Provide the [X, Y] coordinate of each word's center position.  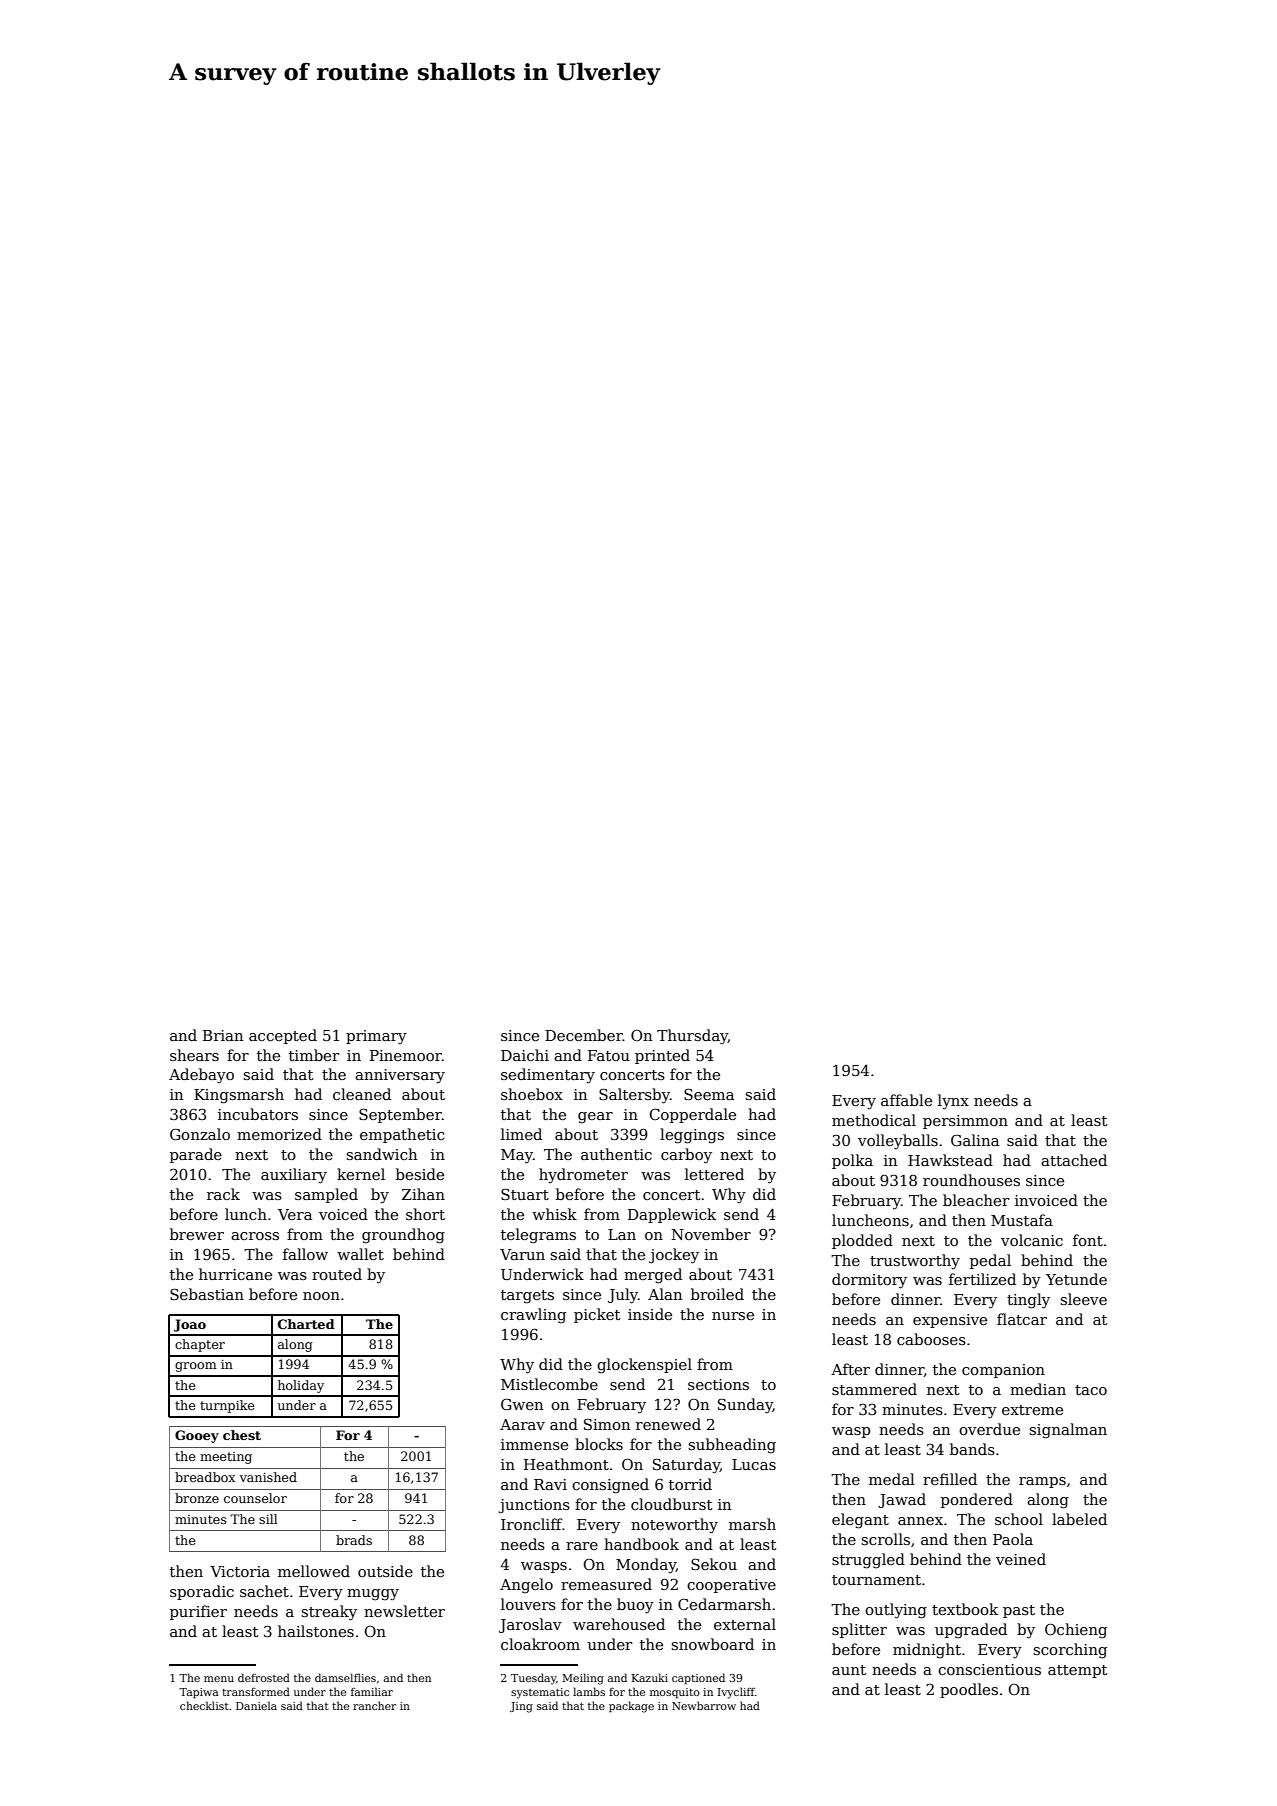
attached [1074, 1160]
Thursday [692, 1037]
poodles [969, 1690]
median [1038, 1389]
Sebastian [207, 1294]
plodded [862, 1241]
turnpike [227, 1406]
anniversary [400, 1076]
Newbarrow [704, 1705]
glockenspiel [644, 1366]
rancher [374, 1705]
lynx [953, 1102]
